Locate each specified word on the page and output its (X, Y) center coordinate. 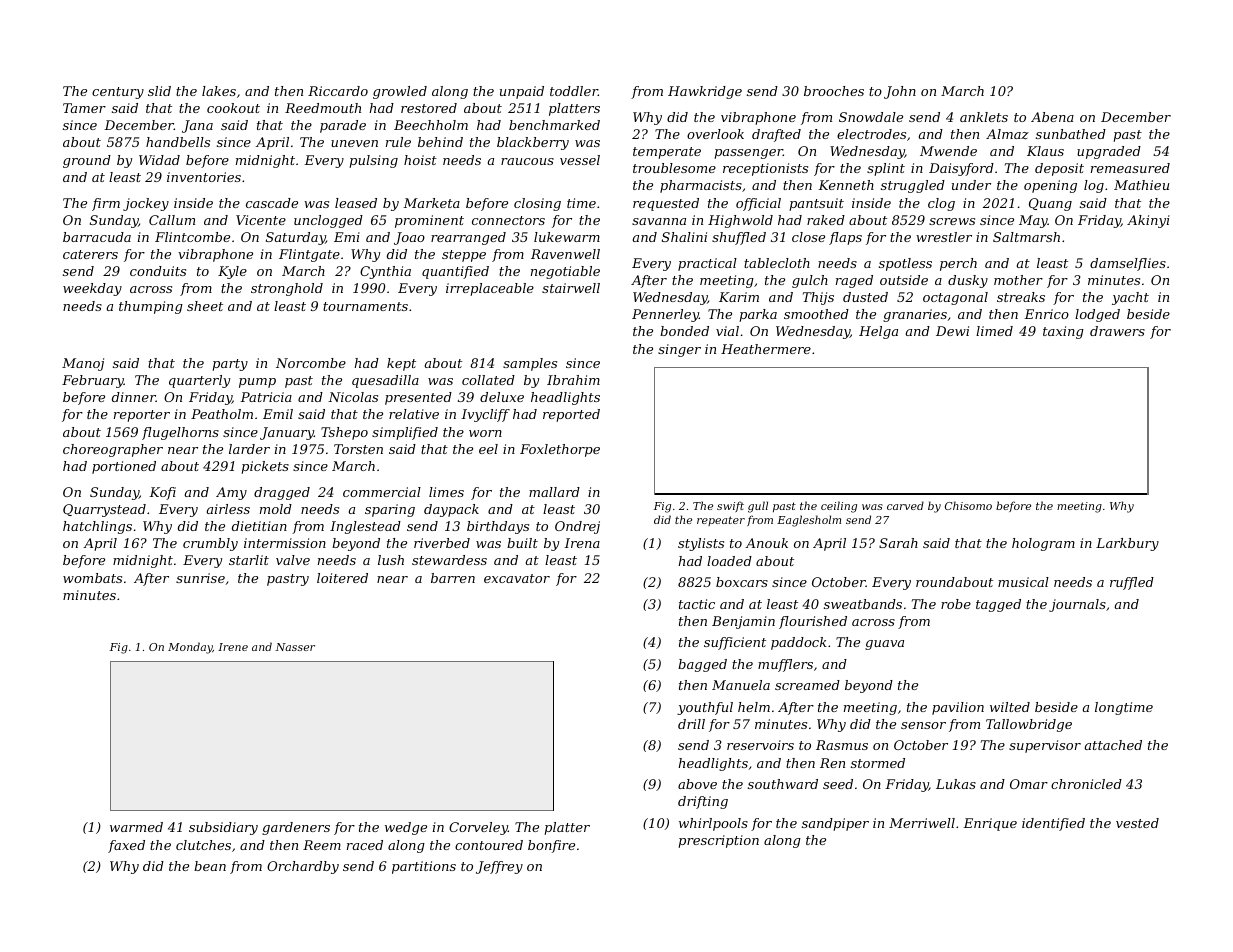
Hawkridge (705, 92)
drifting (703, 802)
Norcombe (311, 363)
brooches (834, 91)
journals (1077, 605)
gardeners (296, 828)
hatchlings (97, 527)
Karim (739, 297)
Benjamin (743, 622)
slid (159, 91)
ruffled (1132, 583)
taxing (1063, 332)
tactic (697, 604)
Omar (1029, 784)
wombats (92, 578)
